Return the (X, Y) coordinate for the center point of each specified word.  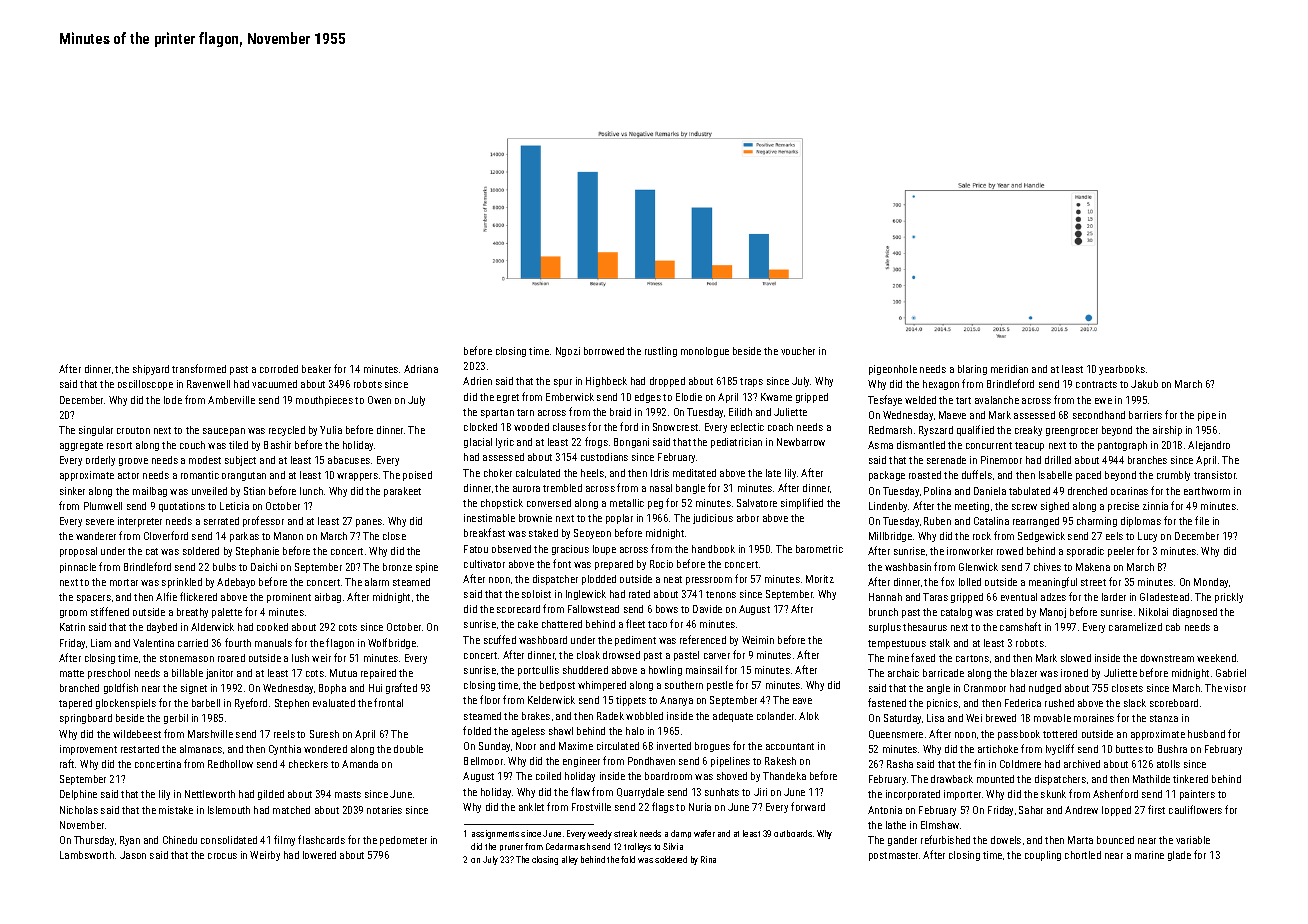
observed (511, 549)
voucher (798, 351)
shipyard (151, 370)
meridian (1009, 369)
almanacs (201, 749)
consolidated (229, 840)
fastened (887, 702)
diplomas (1141, 522)
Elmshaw (940, 825)
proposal (78, 552)
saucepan (224, 432)
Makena (1093, 567)
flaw (580, 791)
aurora (526, 489)
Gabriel (1231, 673)
